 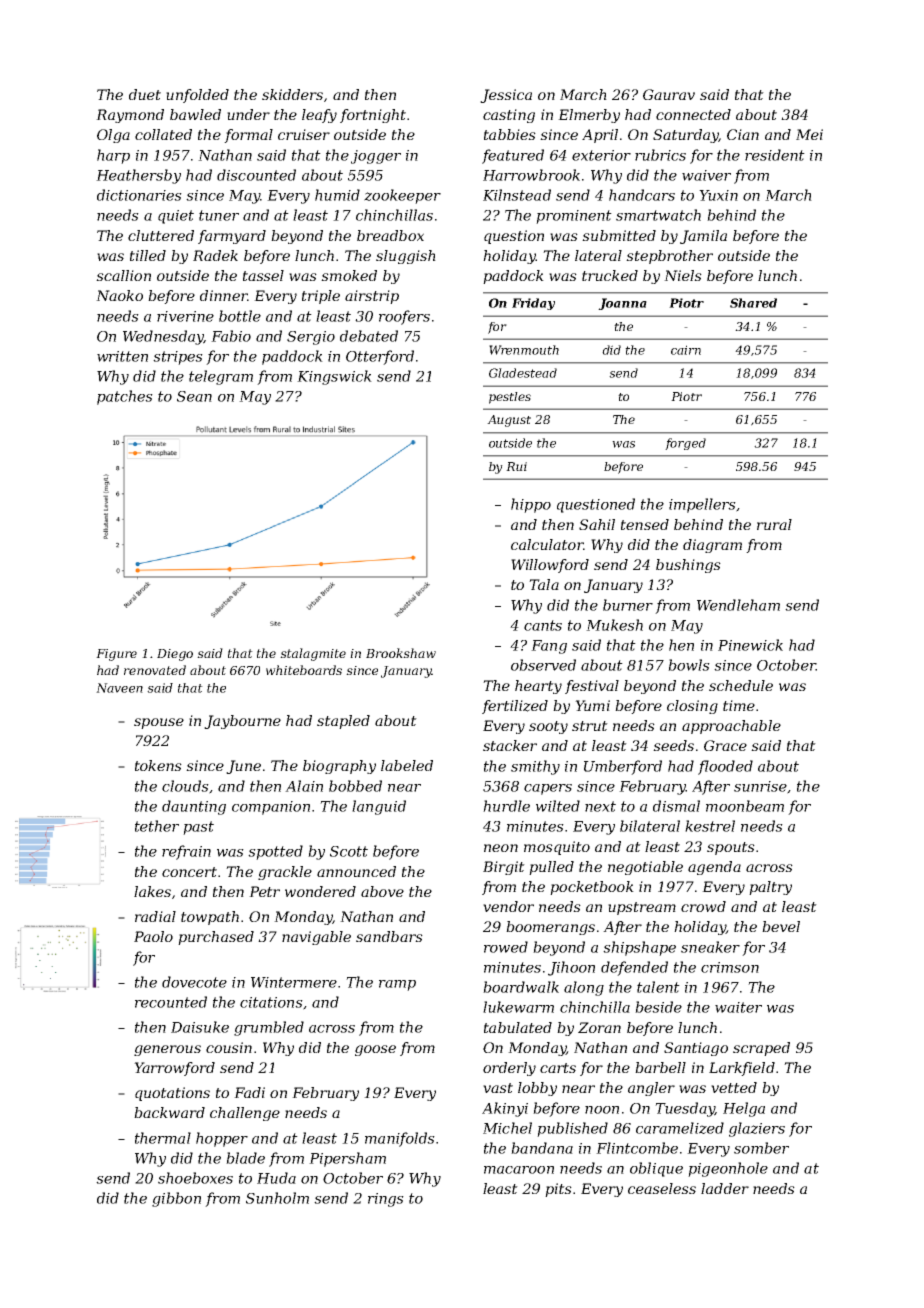 What do you see at coordinates (645, 524) in the image?
I see `tensed` at bounding box center [645, 524].
